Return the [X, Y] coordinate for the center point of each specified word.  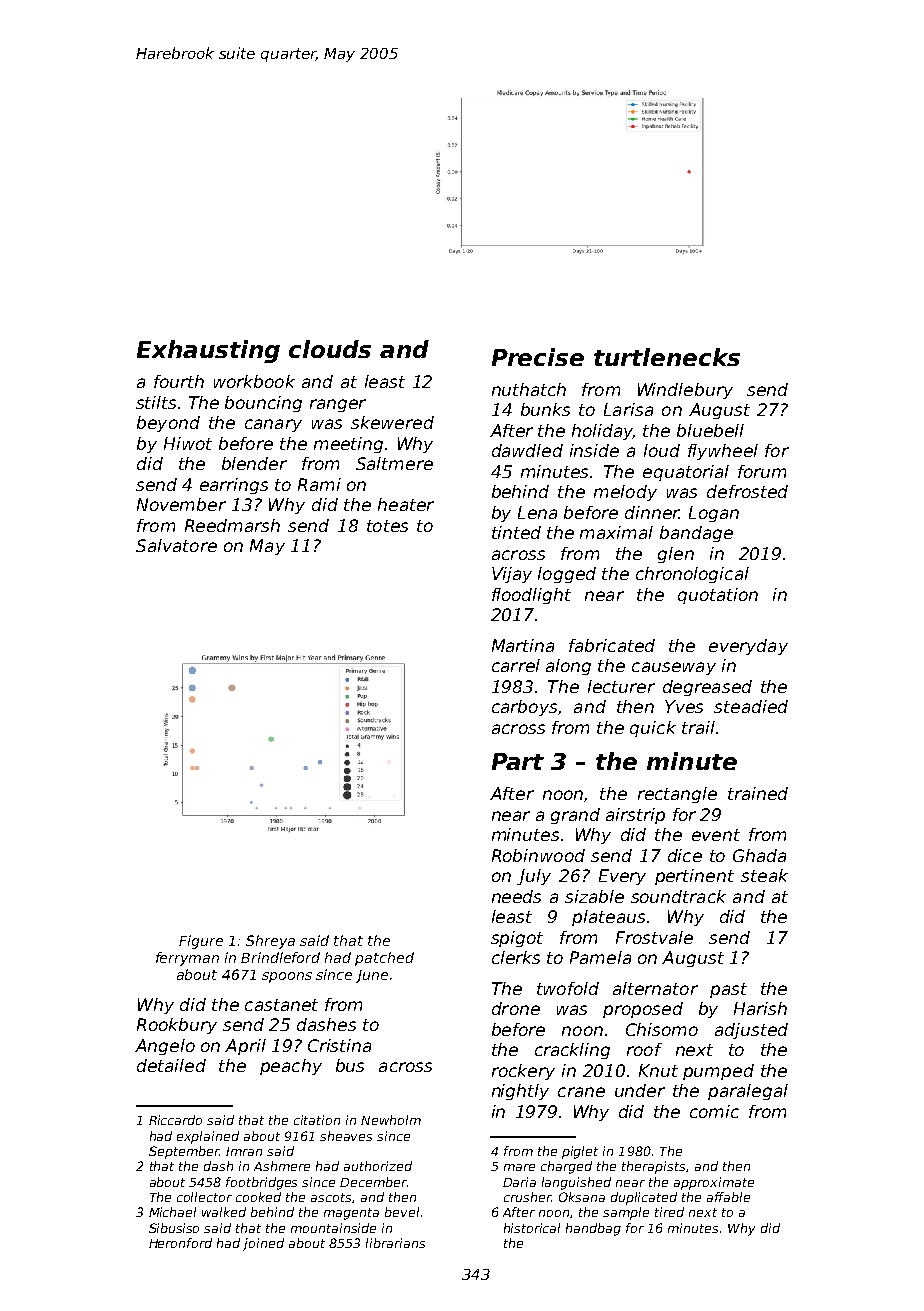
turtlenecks [667, 357]
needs [516, 896]
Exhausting [208, 351]
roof [644, 1049]
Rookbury [177, 1026]
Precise [538, 357]
